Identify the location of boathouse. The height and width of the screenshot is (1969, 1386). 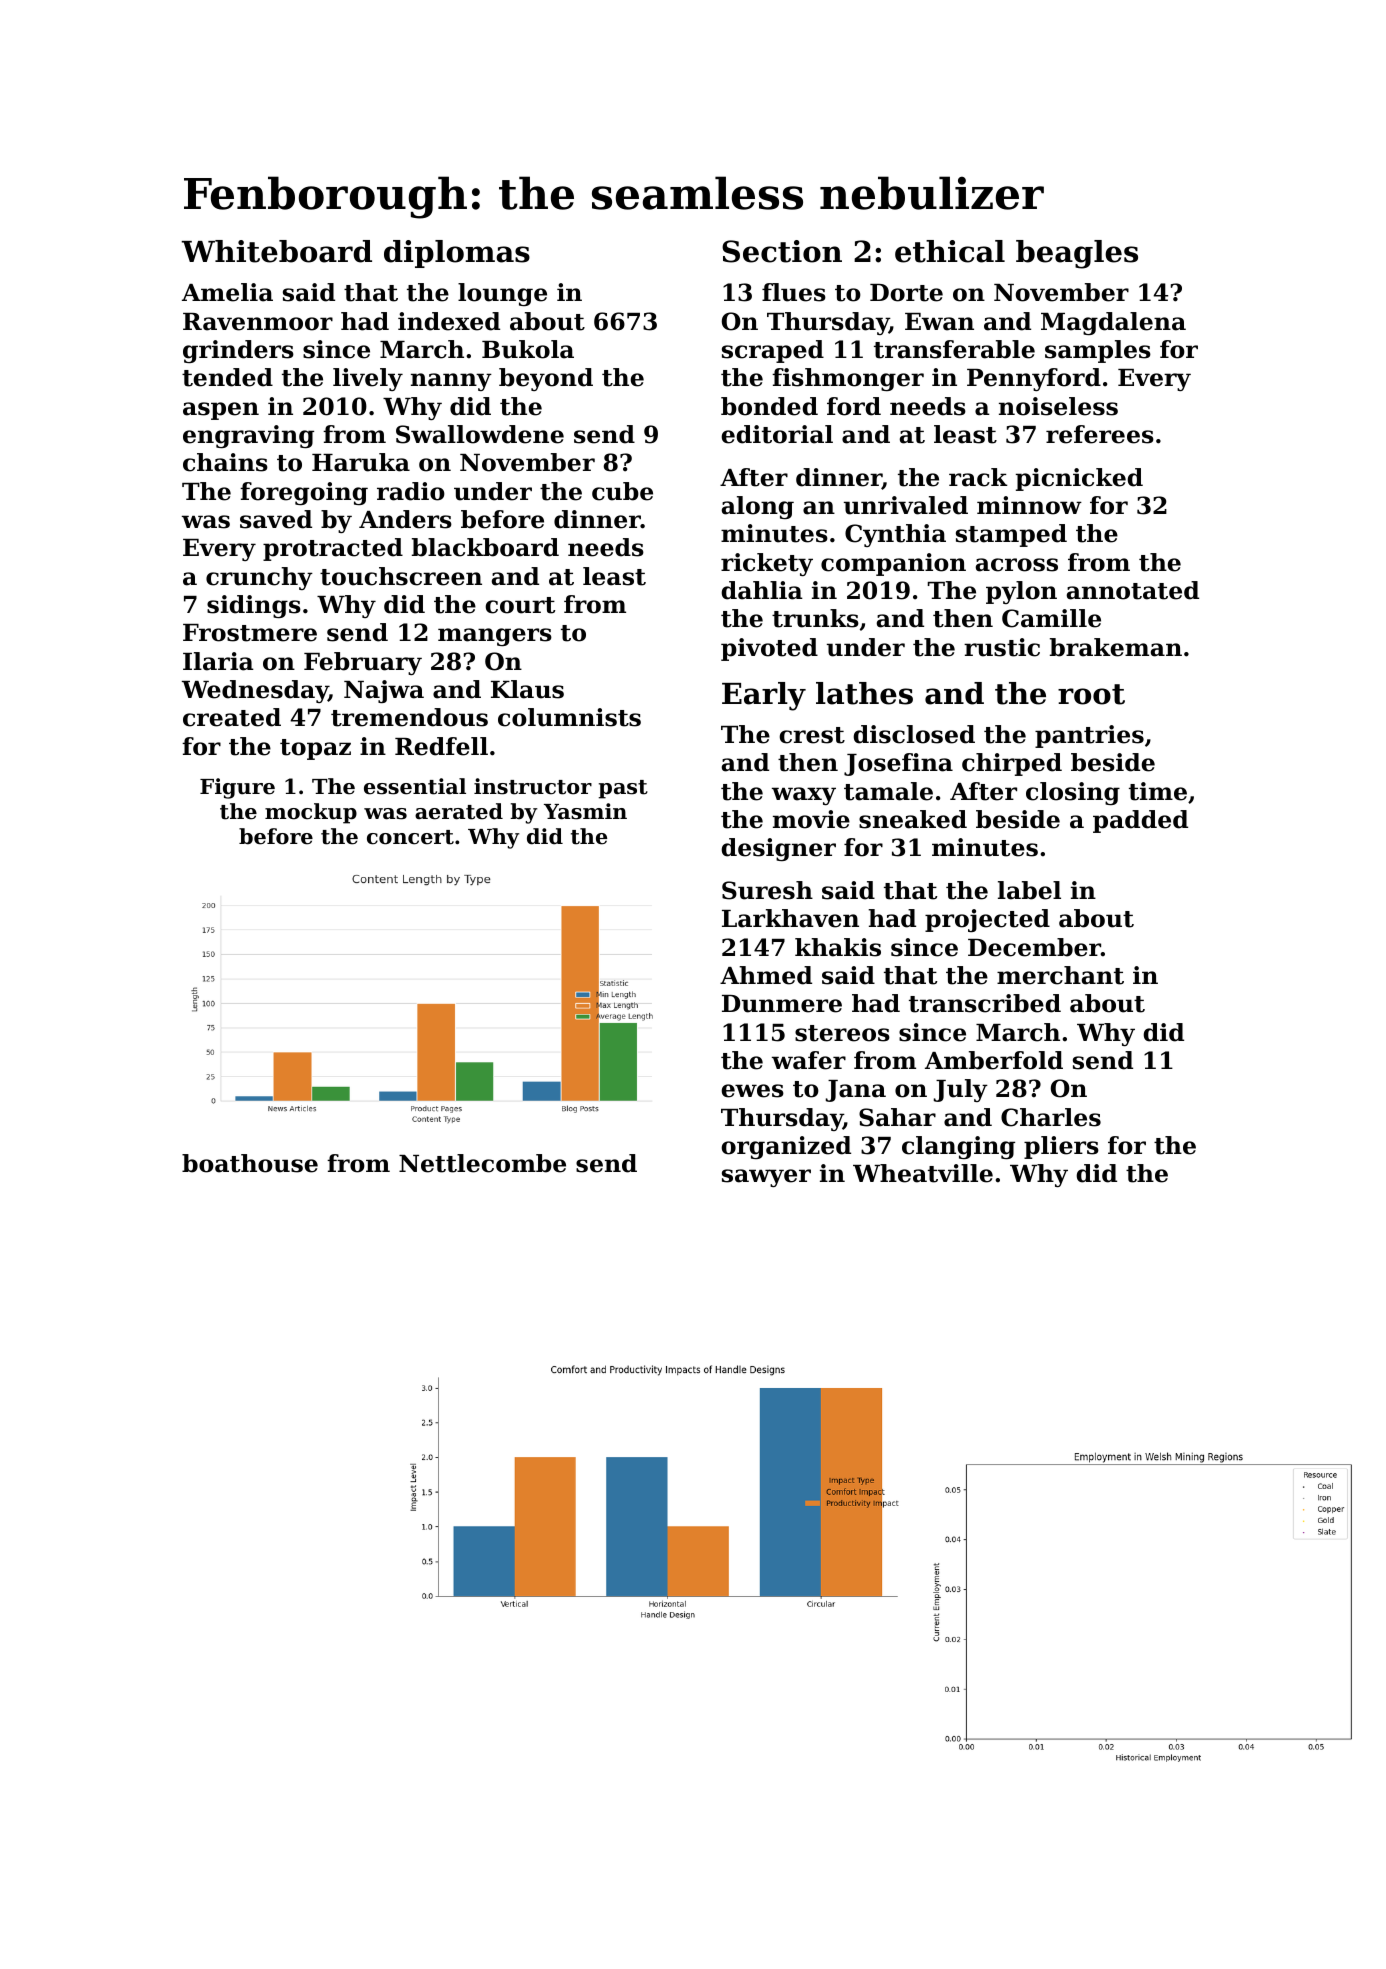
(250, 1163).
